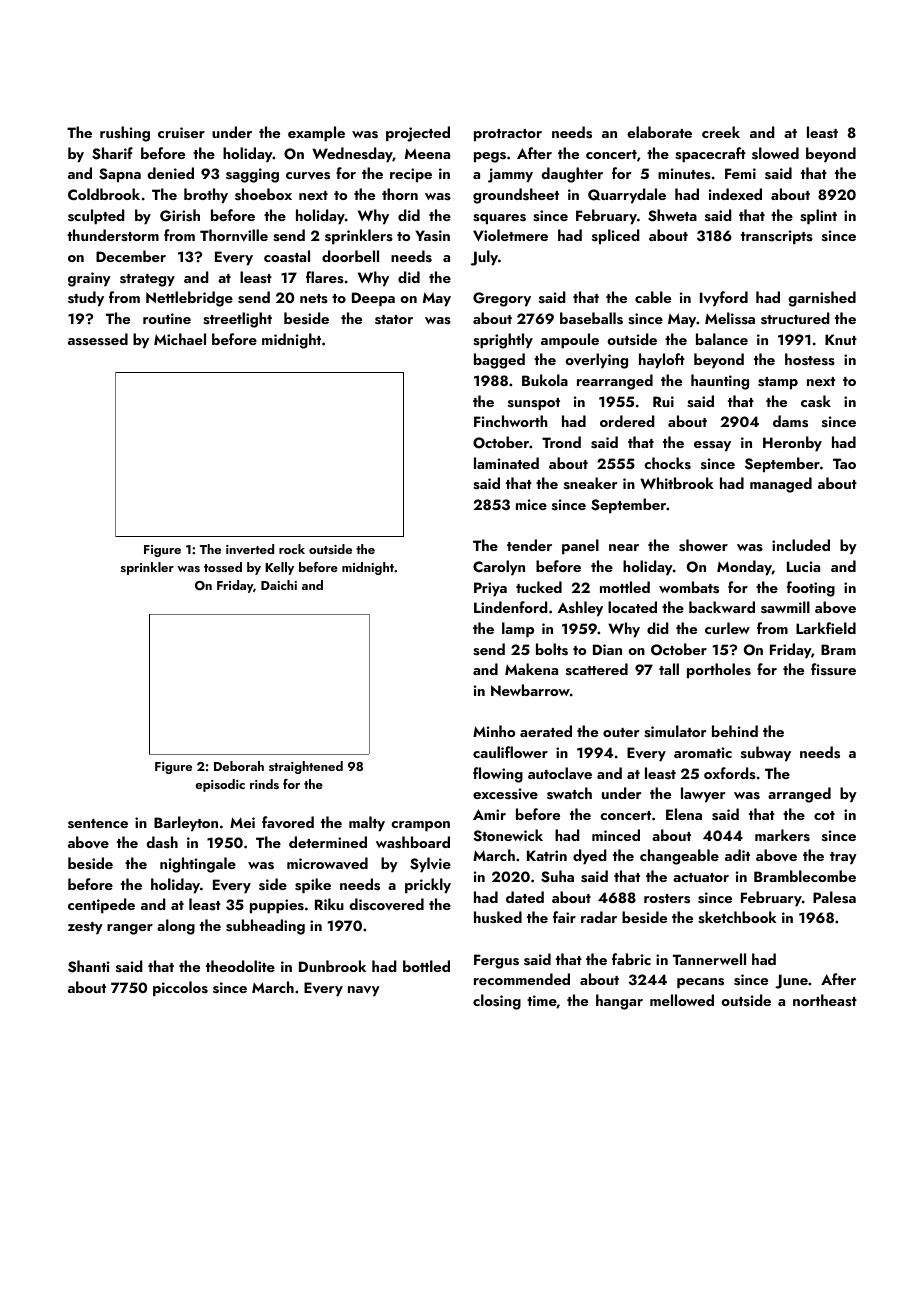 Image resolution: width=924 pixels, height=1308 pixels. I want to click on denied, so click(170, 173).
